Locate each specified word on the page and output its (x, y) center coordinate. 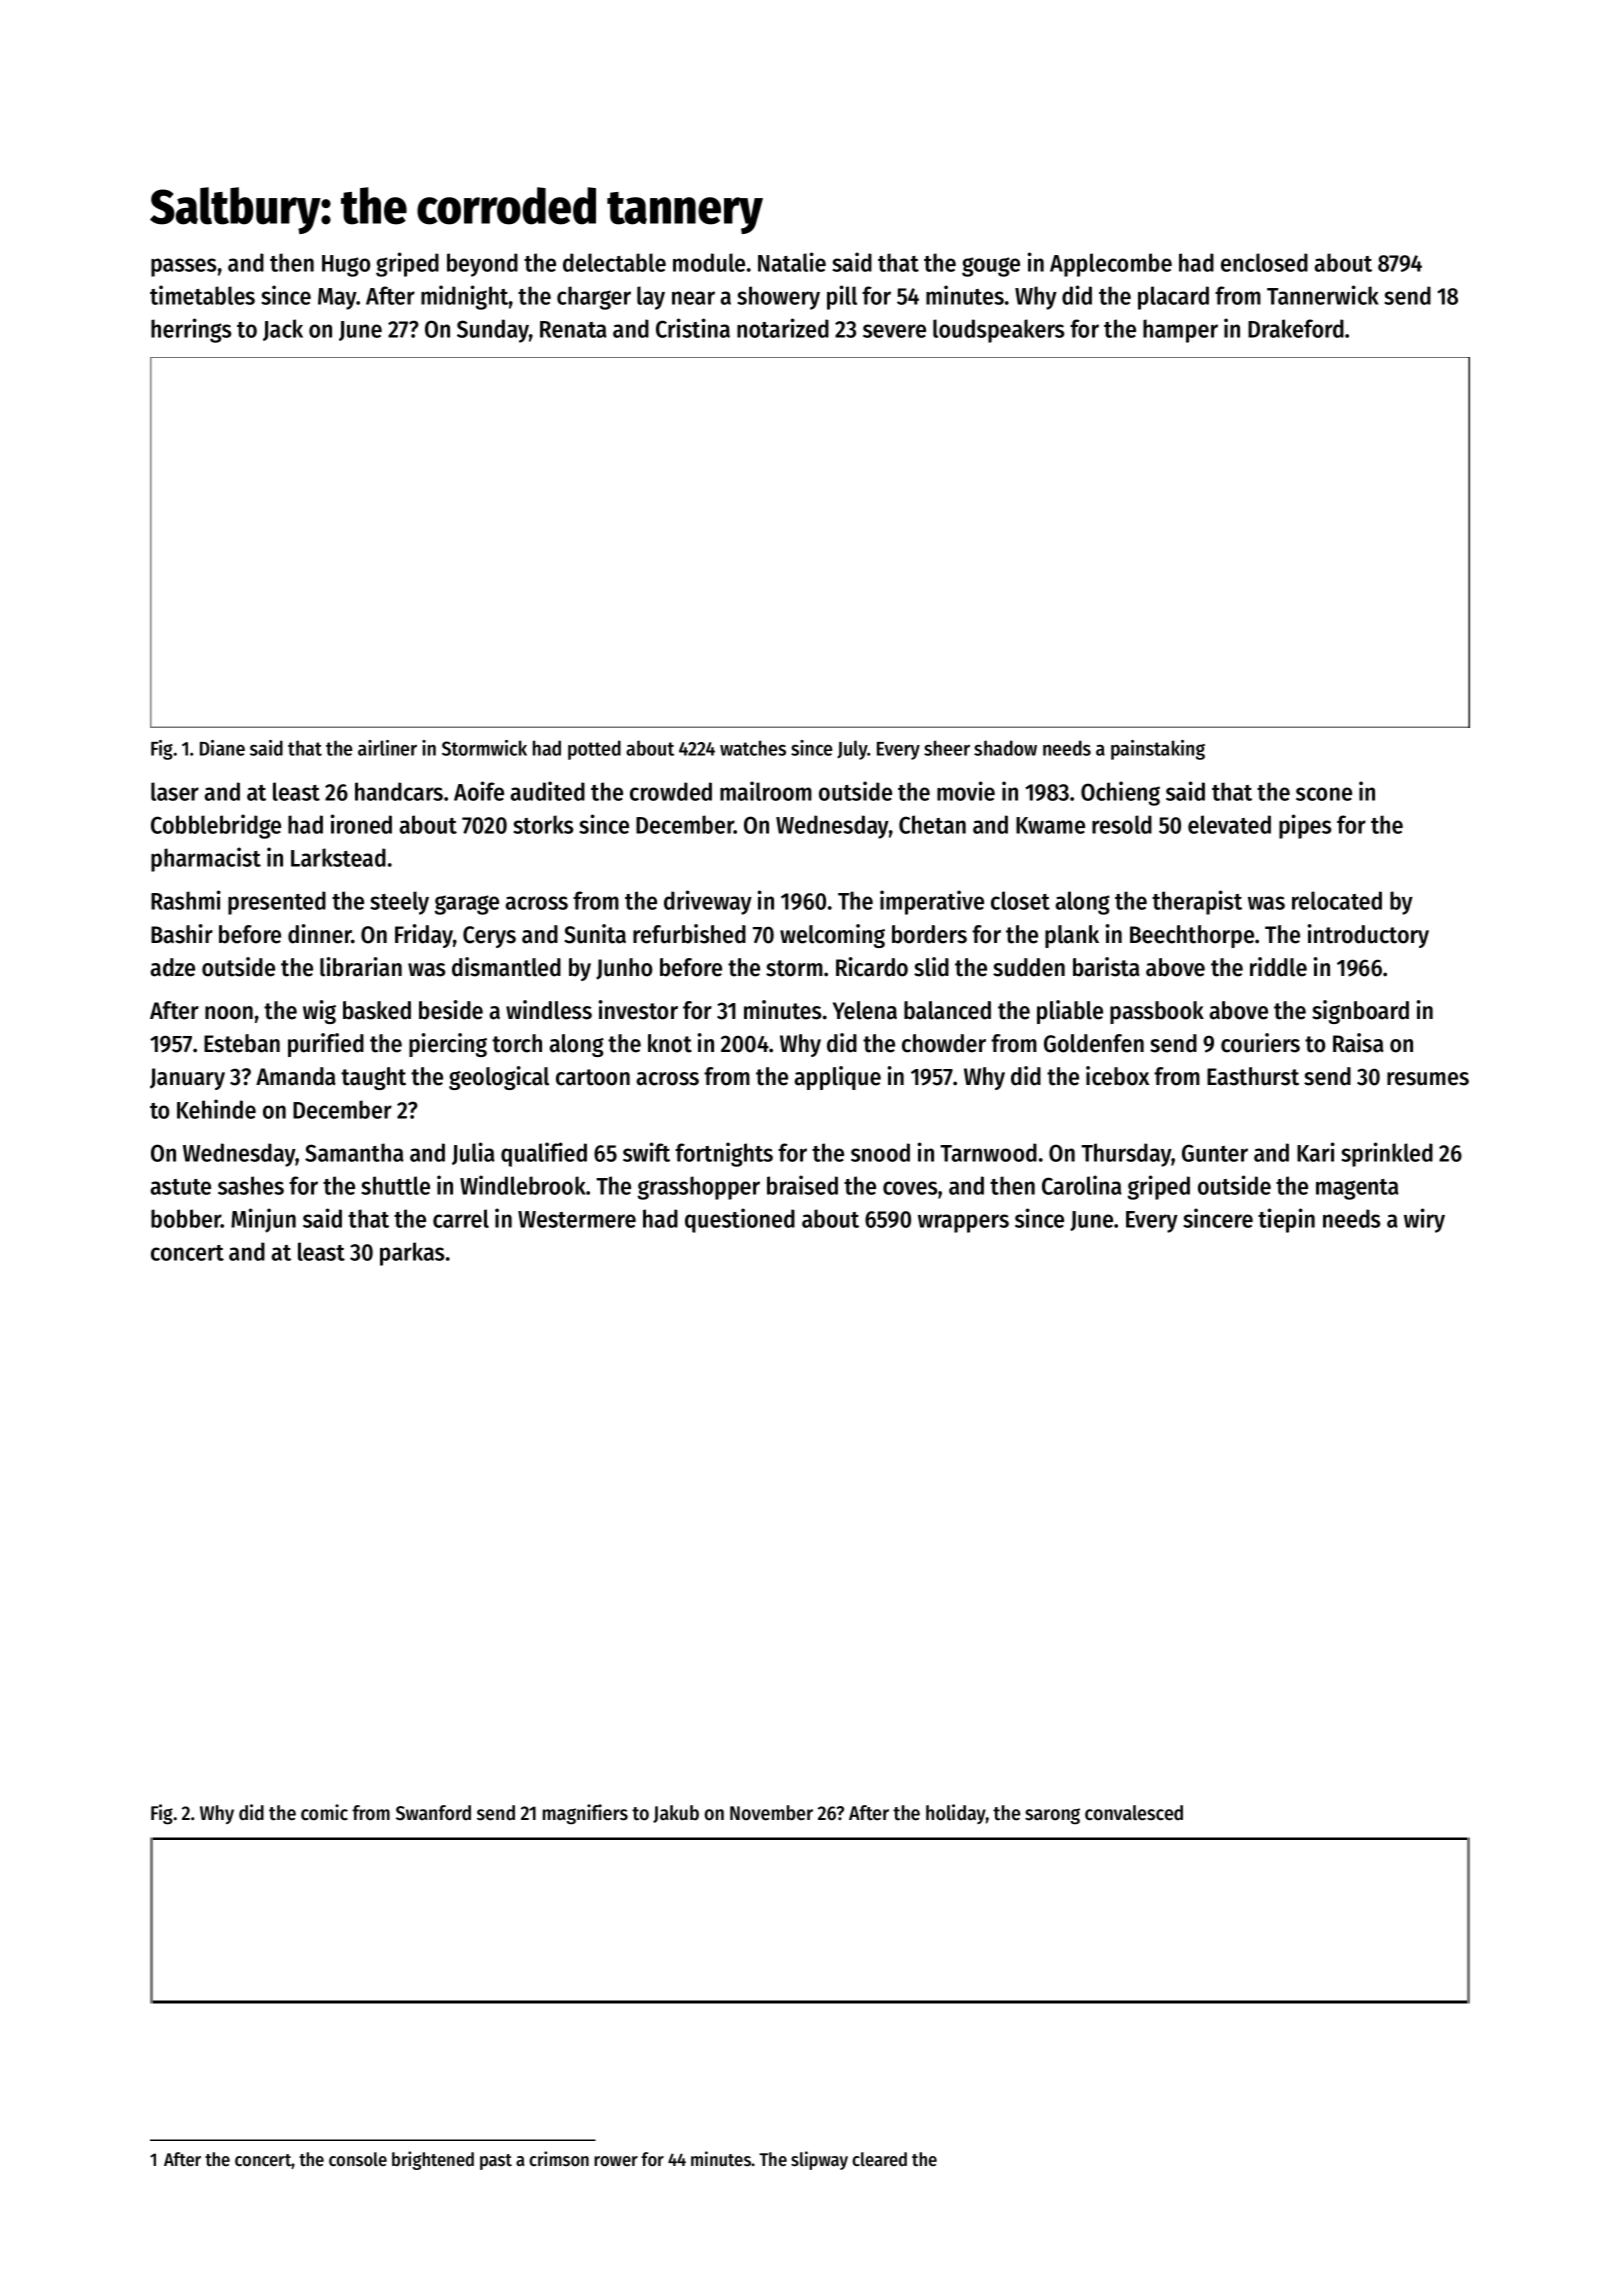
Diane (222, 748)
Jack (283, 330)
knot (670, 1043)
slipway (819, 2160)
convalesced (1134, 1813)
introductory (1368, 936)
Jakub (676, 1814)
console (358, 2159)
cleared (879, 2159)
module (709, 262)
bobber (186, 1218)
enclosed (1264, 262)
